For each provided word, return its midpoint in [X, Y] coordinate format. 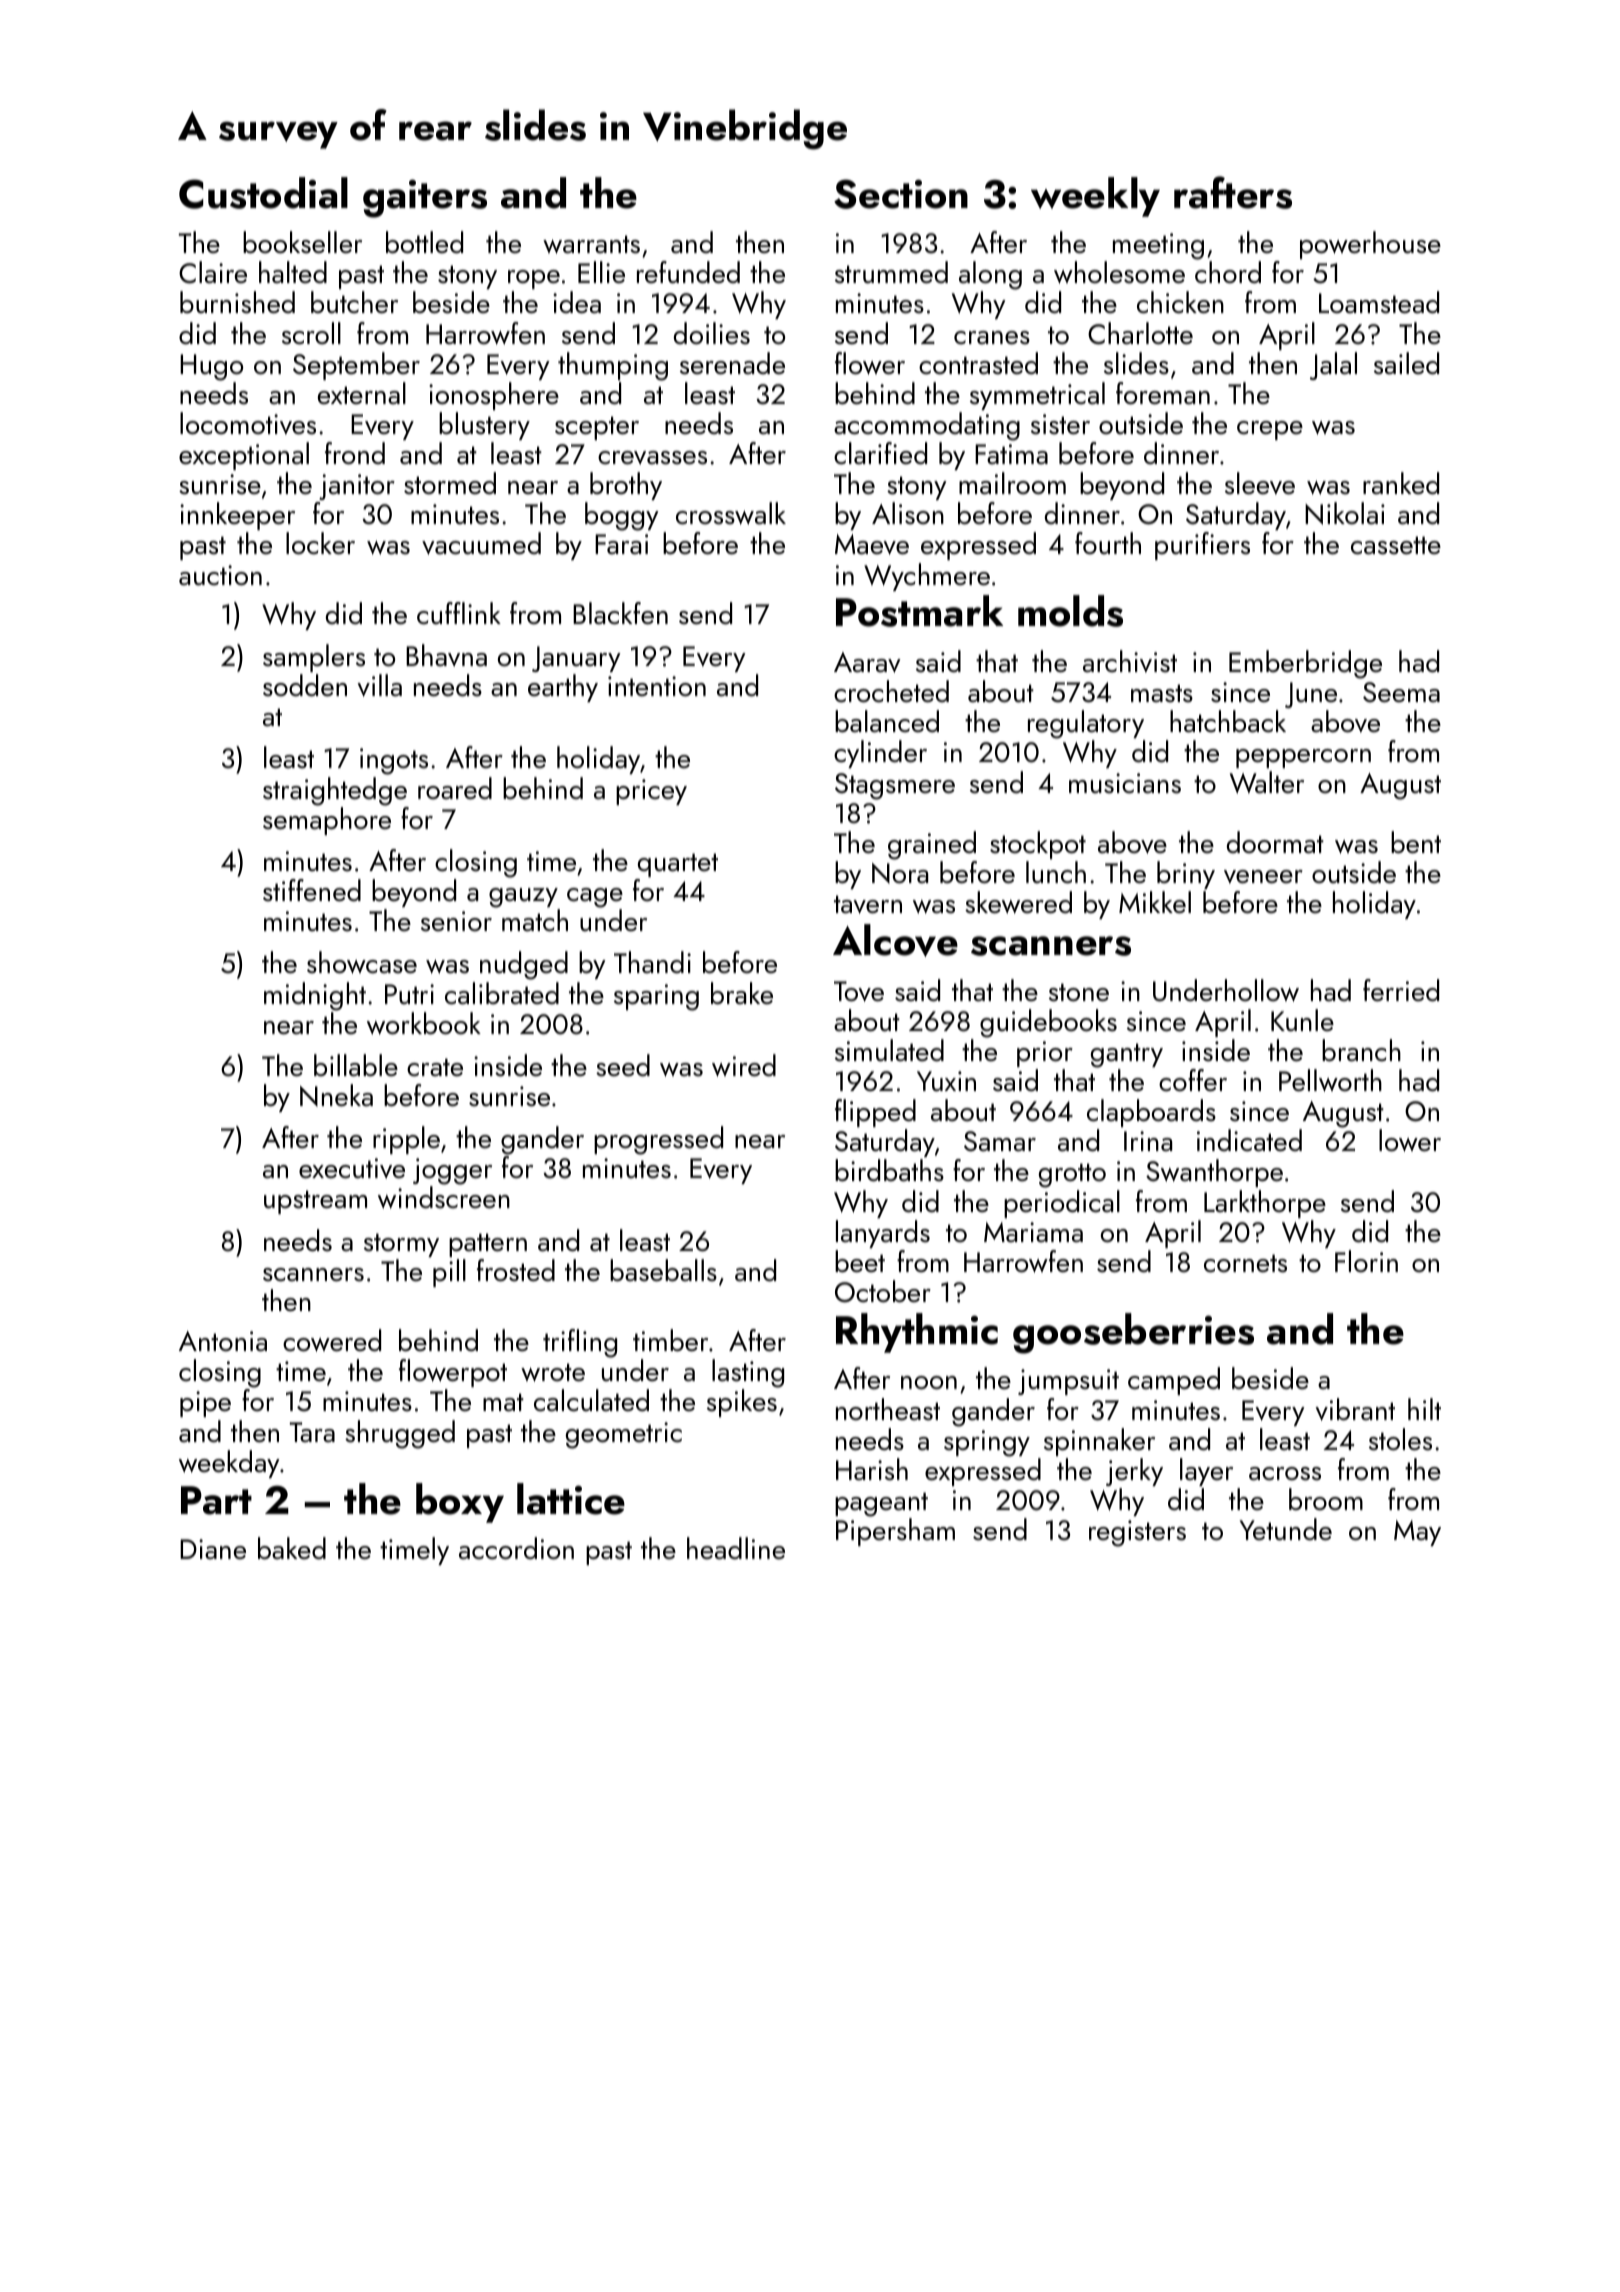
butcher [354, 302]
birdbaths [889, 1170]
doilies [712, 333]
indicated [1249, 1140]
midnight [315, 996]
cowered [332, 1340]
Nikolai [1345, 513]
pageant [881, 1504]
